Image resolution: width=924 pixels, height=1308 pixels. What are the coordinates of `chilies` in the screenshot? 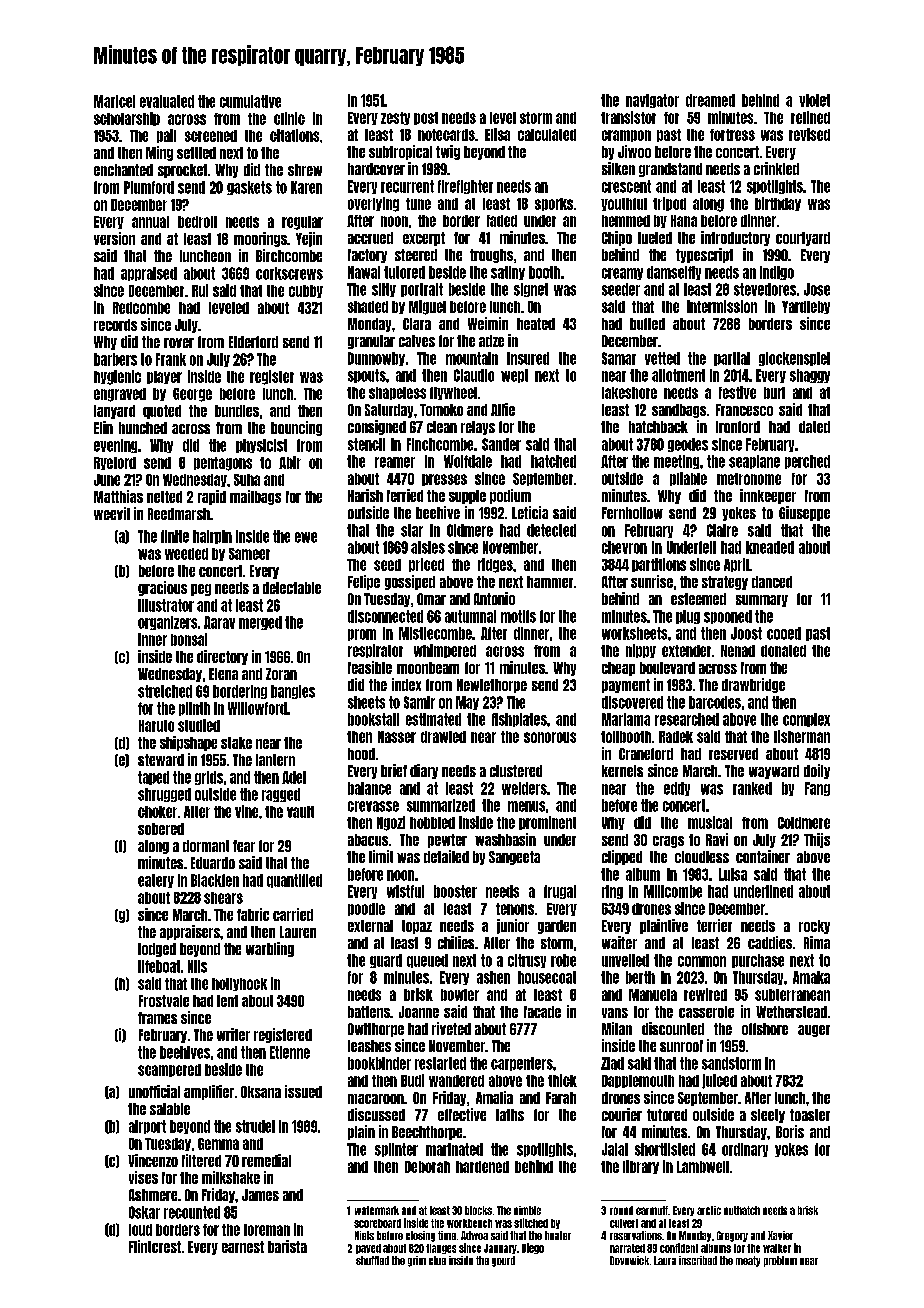 It's located at (456, 942).
